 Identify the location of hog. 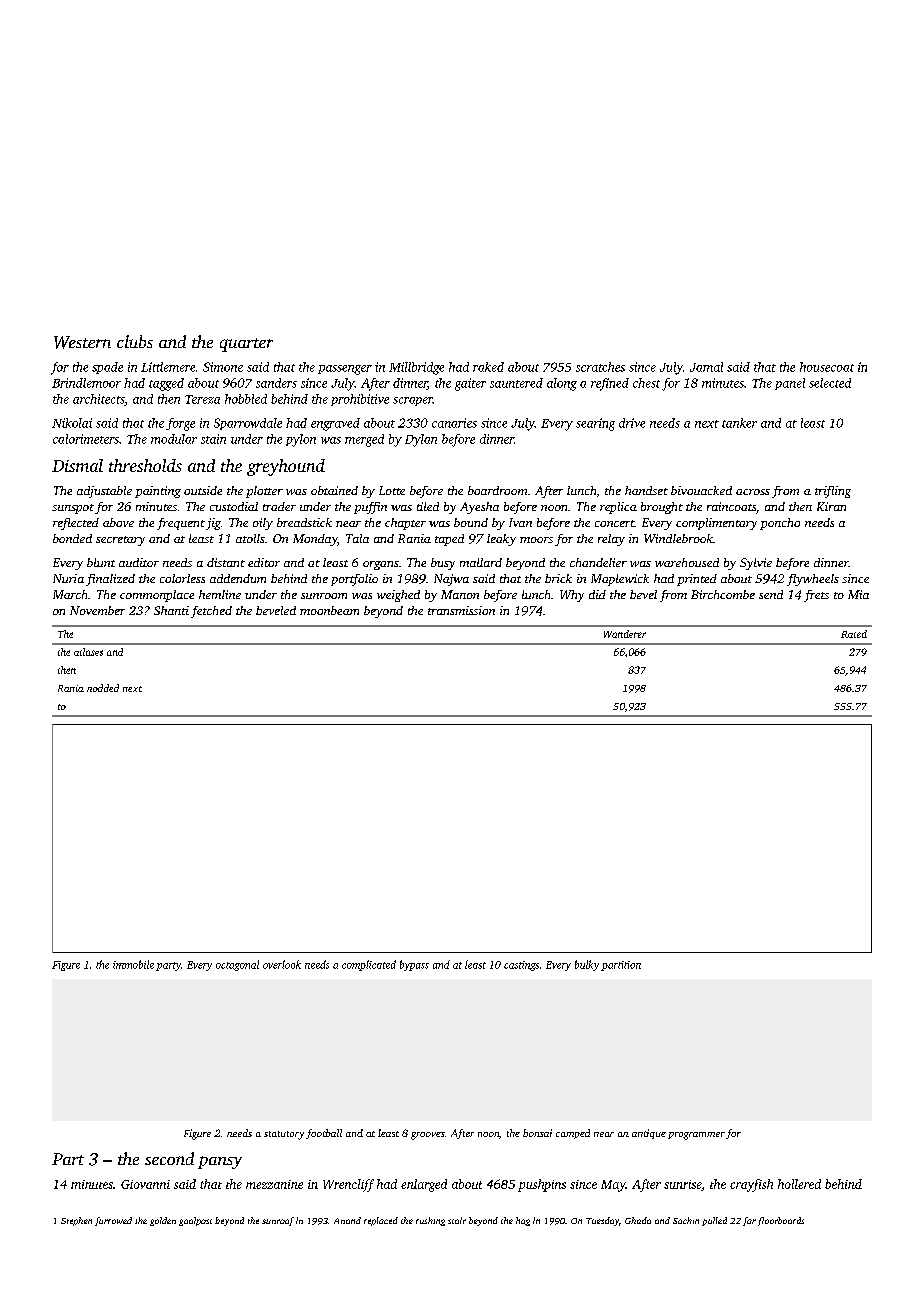
(523, 1221).
